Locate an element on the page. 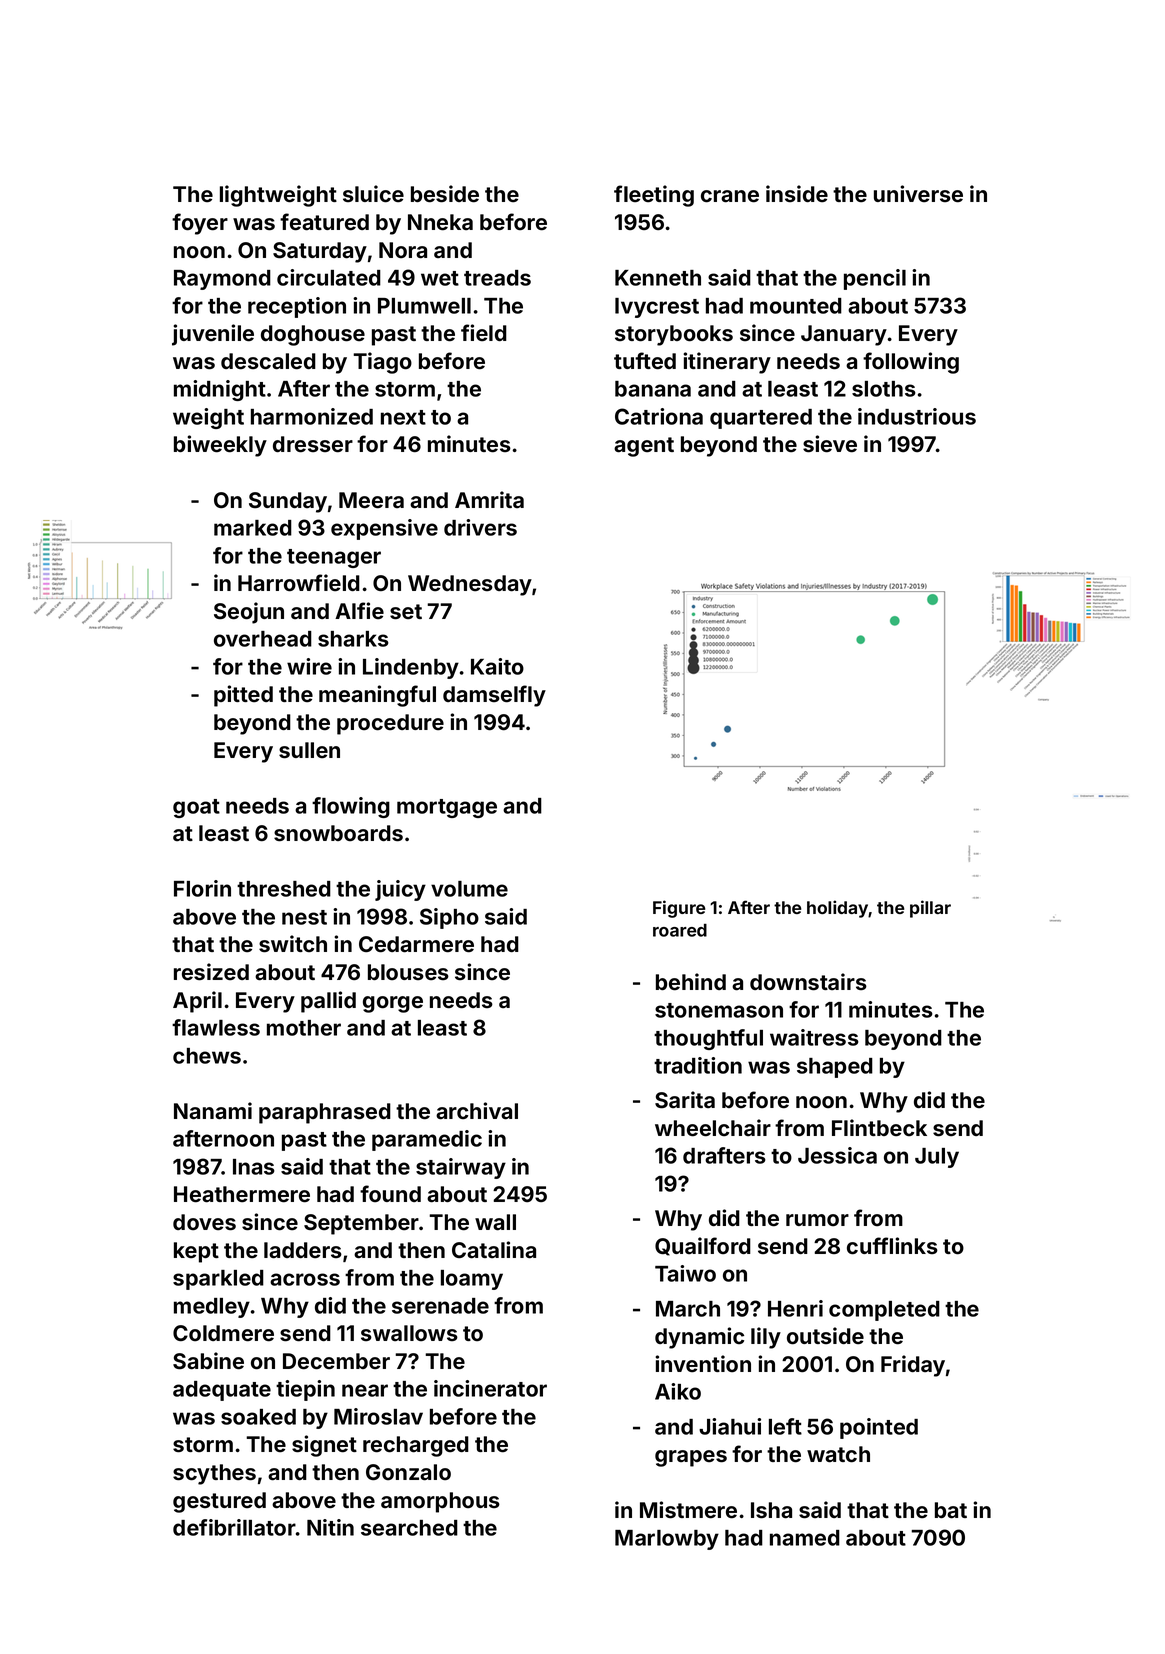  Seojun is located at coordinates (249, 613).
